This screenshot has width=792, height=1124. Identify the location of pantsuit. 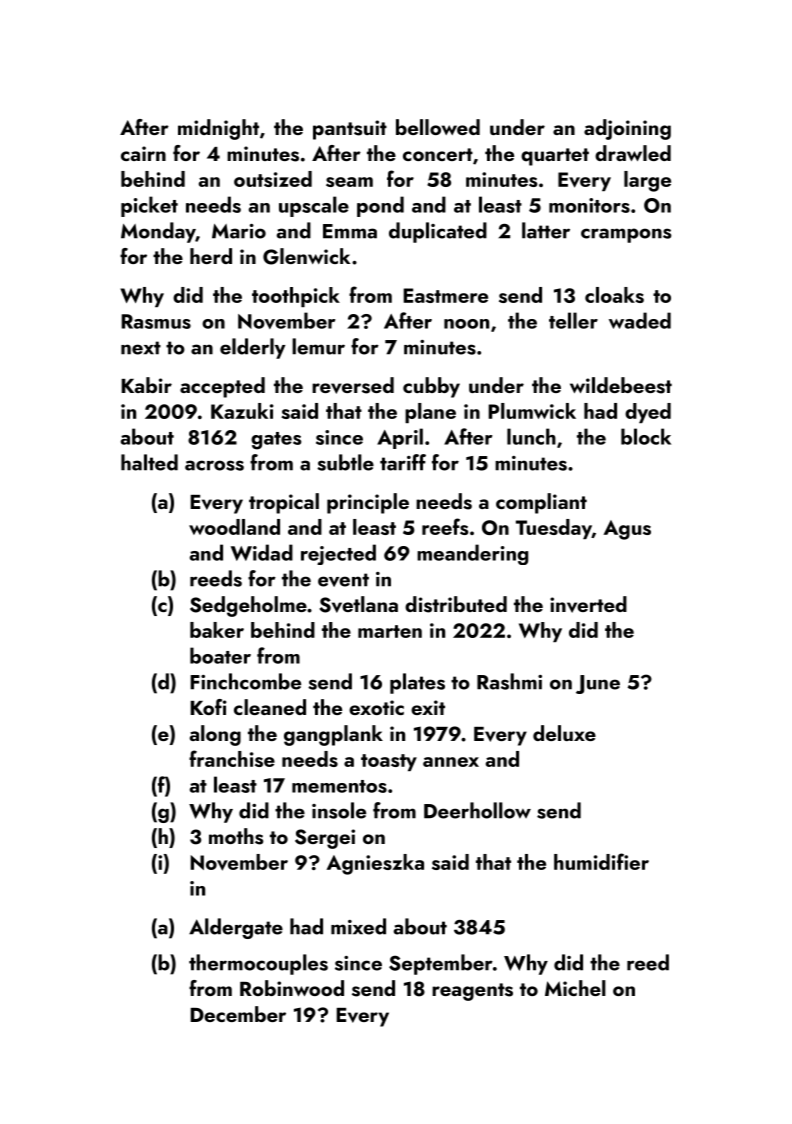
(350, 130).
